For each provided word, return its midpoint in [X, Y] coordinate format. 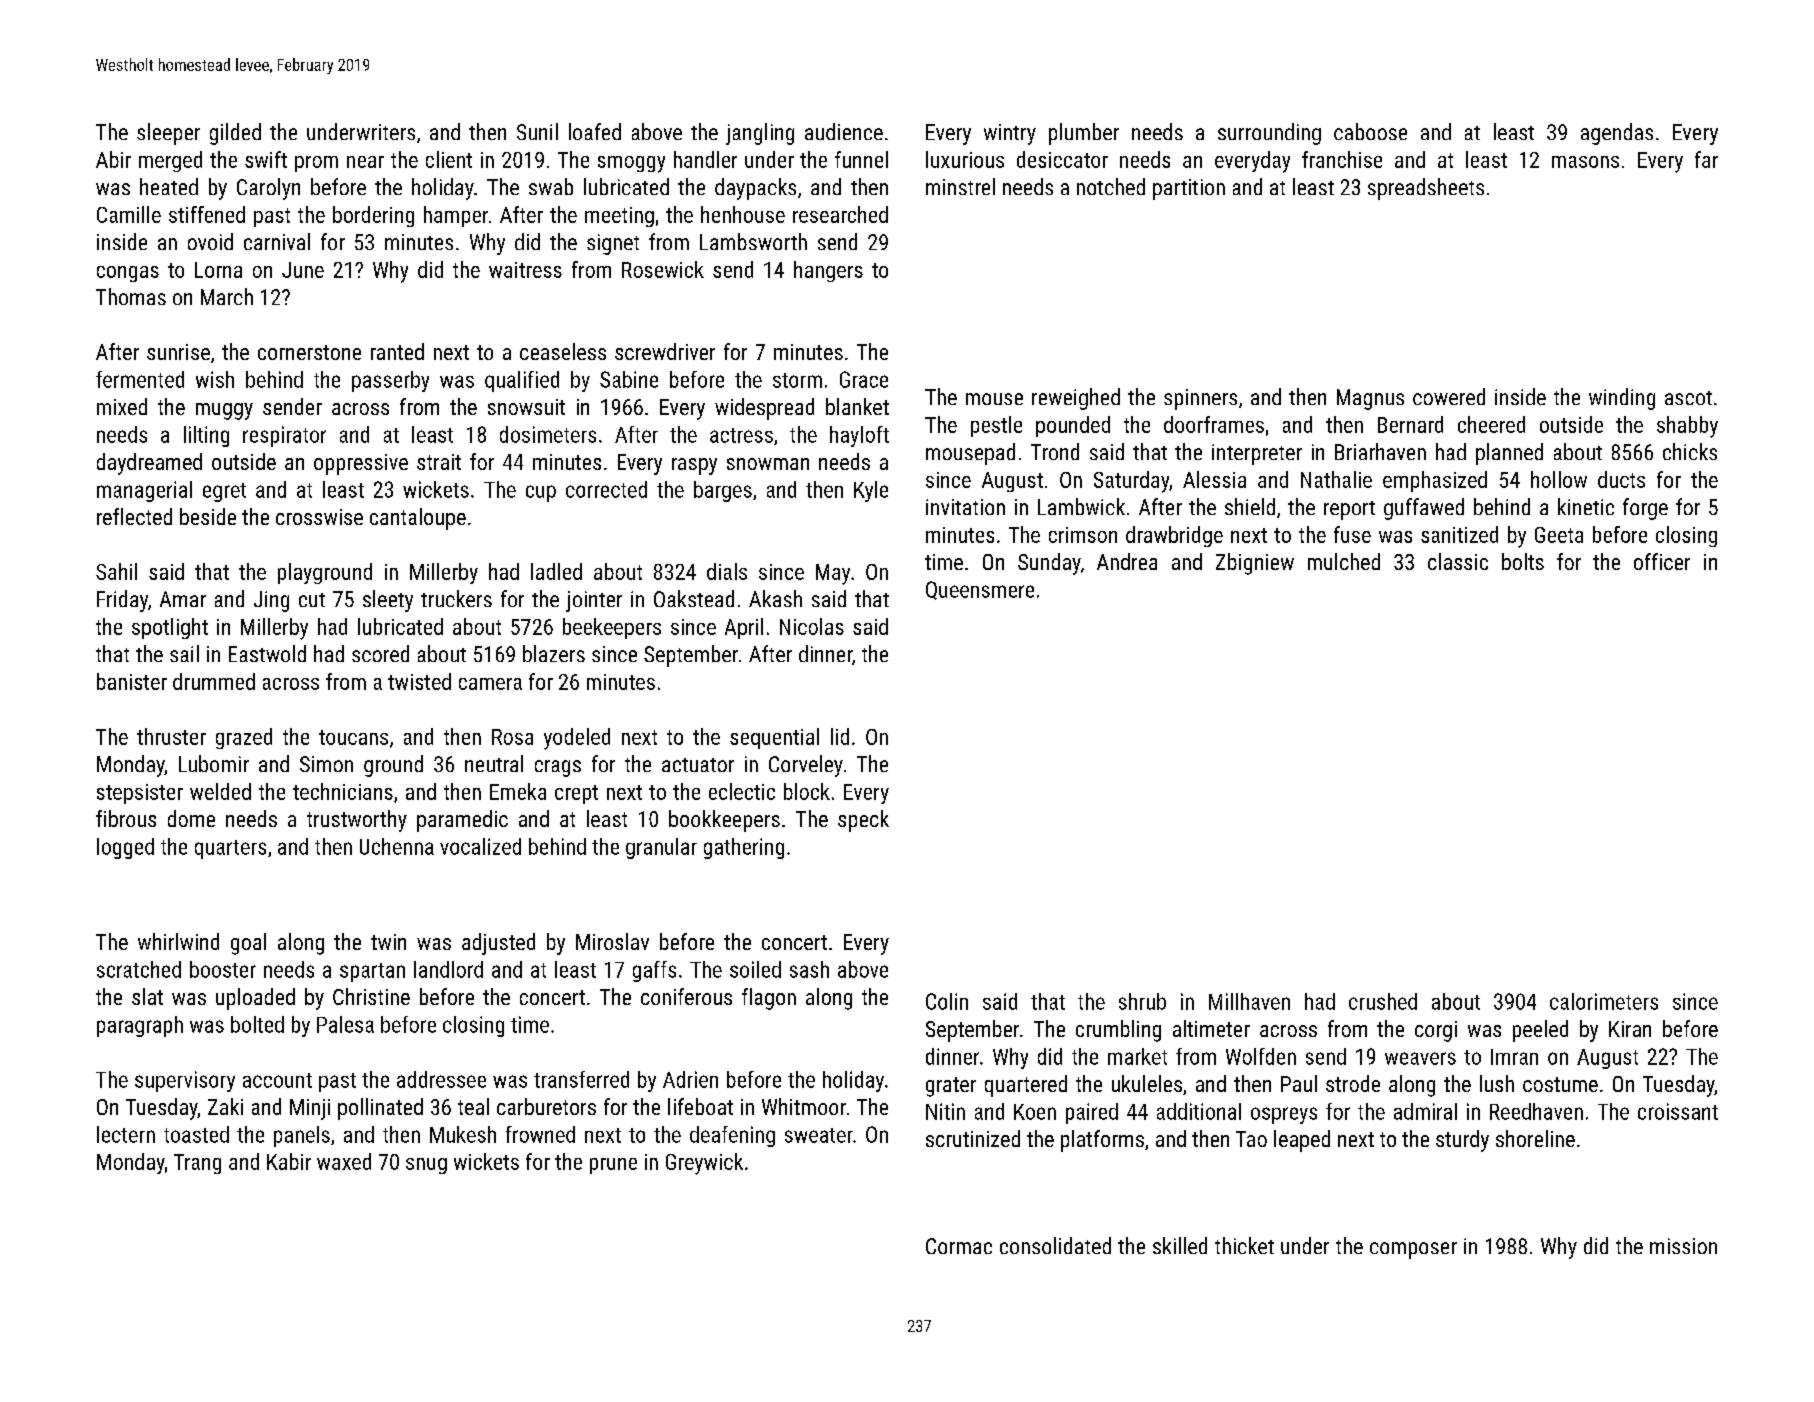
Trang [197, 1164]
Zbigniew [1255, 564]
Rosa [512, 737]
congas [128, 274]
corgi [1436, 1031]
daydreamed [149, 464]
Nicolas [812, 626]
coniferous [686, 996]
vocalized [480, 846]
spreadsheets [1426, 189]
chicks [1690, 451]
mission [1683, 1246]
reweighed [1076, 399]
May [833, 574]
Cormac [959, 1246]
